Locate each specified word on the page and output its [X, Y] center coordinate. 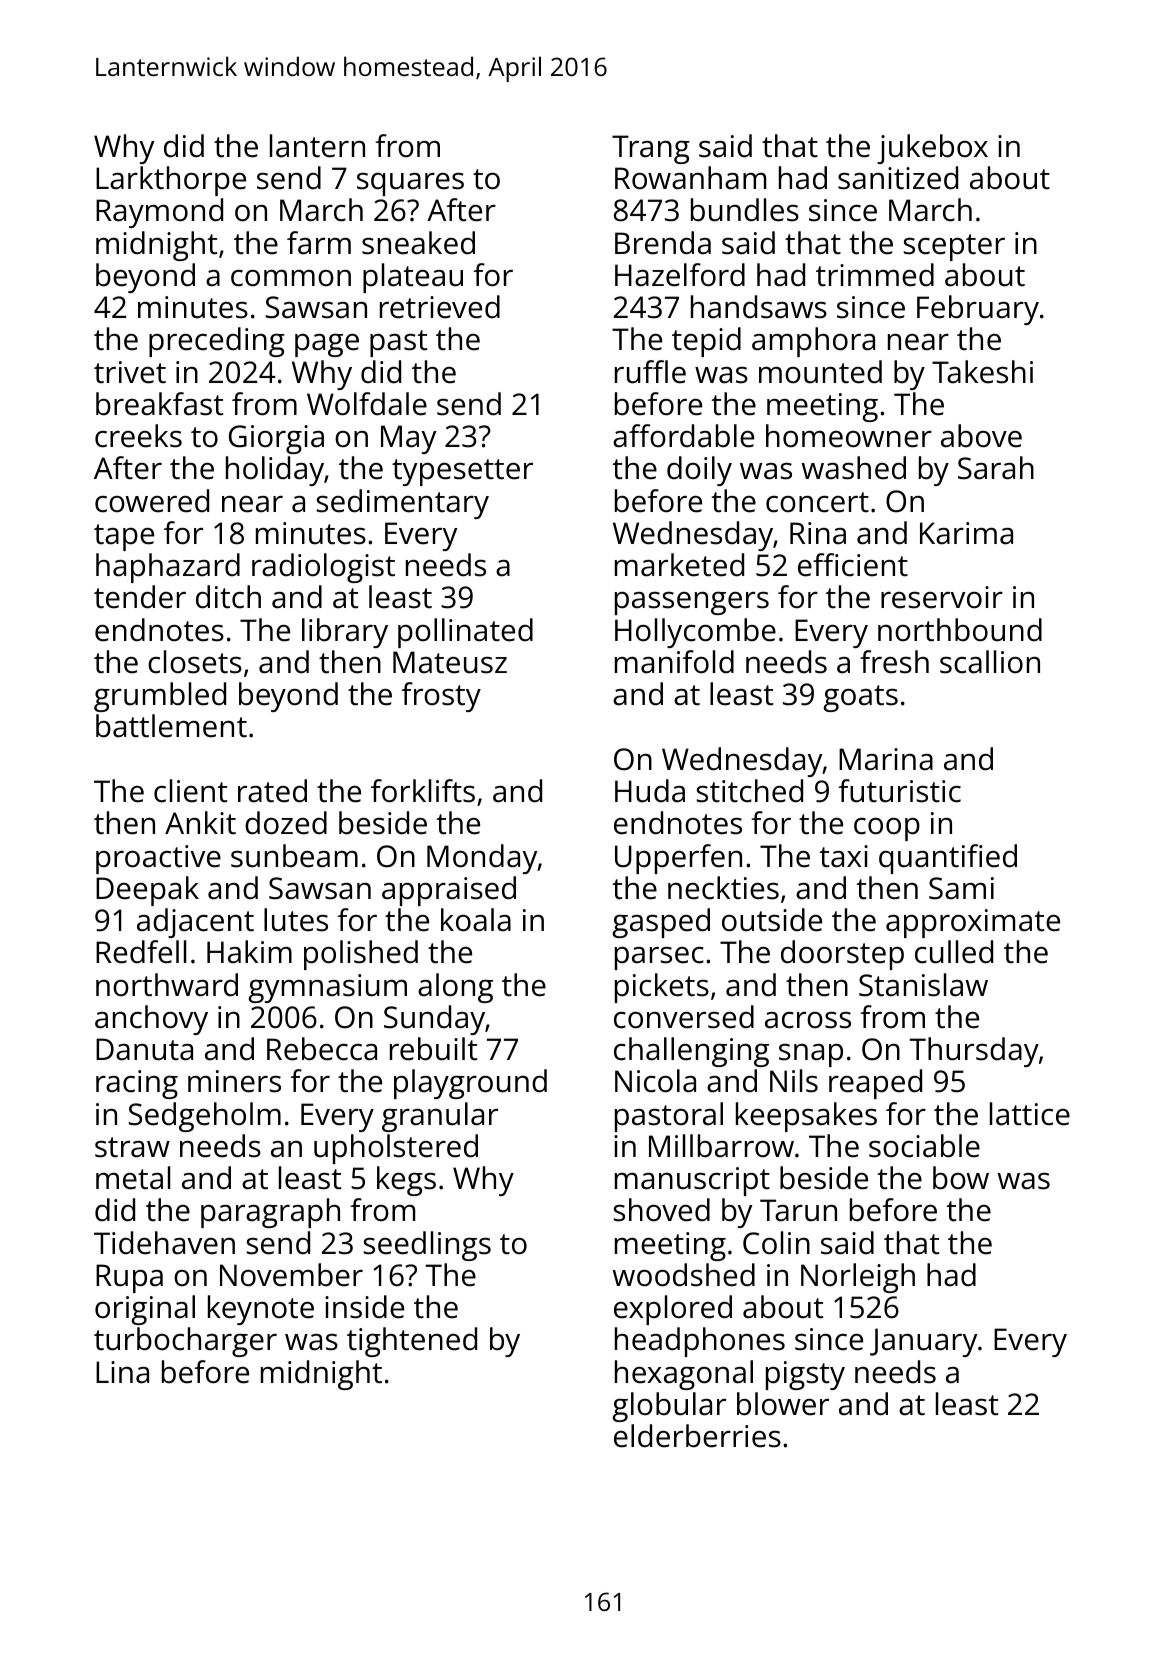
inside [364, 1307]
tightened [412, 1342]
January [924, 1342]
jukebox [932, 149]
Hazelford [680, 275]
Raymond [159, 213]
